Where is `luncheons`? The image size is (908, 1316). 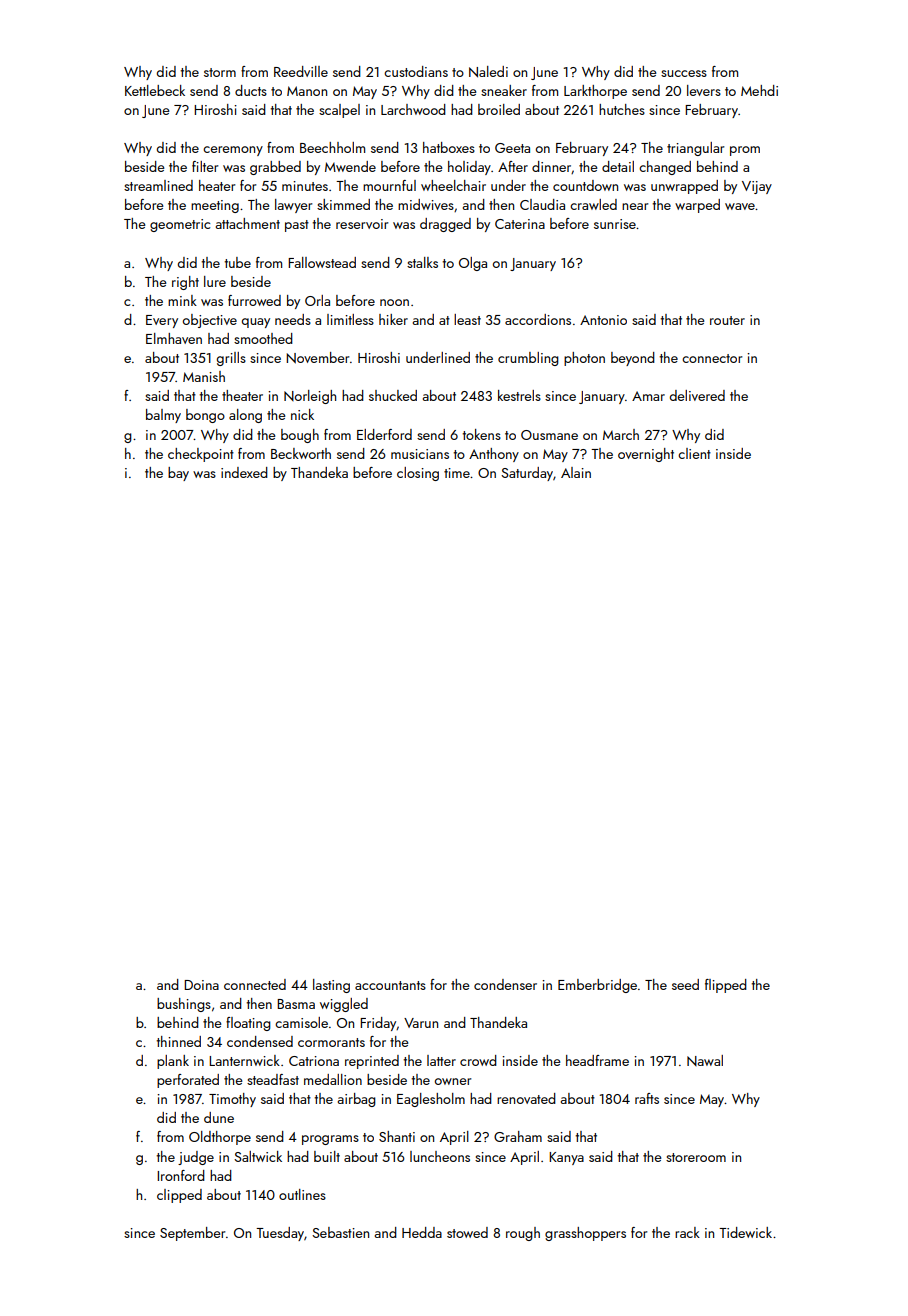 luncheons is located at coordinates (440, 1156).
